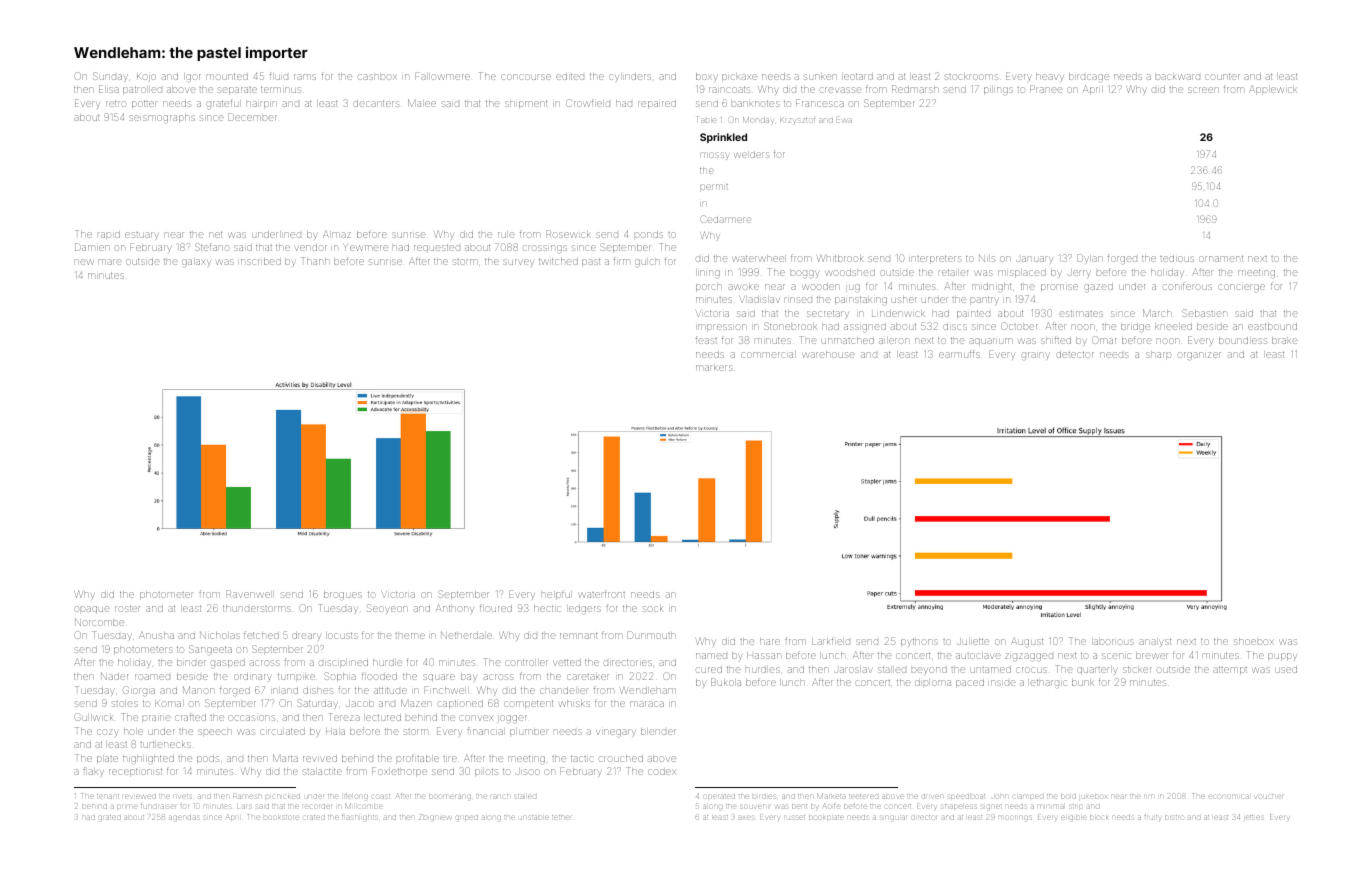 The width and height of the page is (1372, 887). What do you see at coordinates (558, 261) in the page?
I see `twitched` at bounding box center [558, 261].
